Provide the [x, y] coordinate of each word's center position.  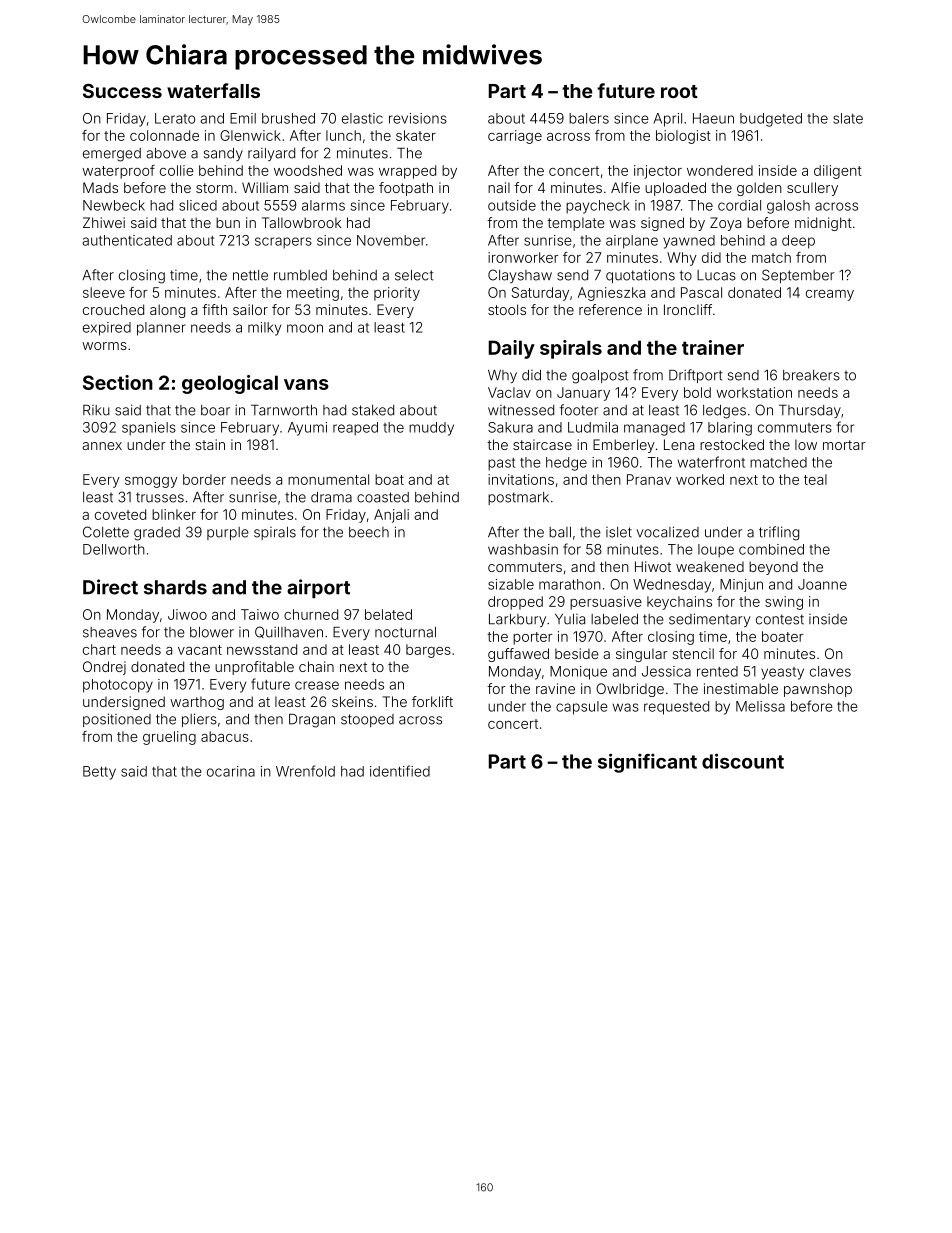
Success [122, 91]
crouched [113, 309]
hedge [566, 464]
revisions [418, 118]
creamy [830, 295]
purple [228, 533]
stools [507, 309]
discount [743, 761]
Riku [96, 410]
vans [306, 384]
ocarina [231, 771]
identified [400, 771]
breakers [811, 375]
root [679, 91]
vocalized [668, 532]
